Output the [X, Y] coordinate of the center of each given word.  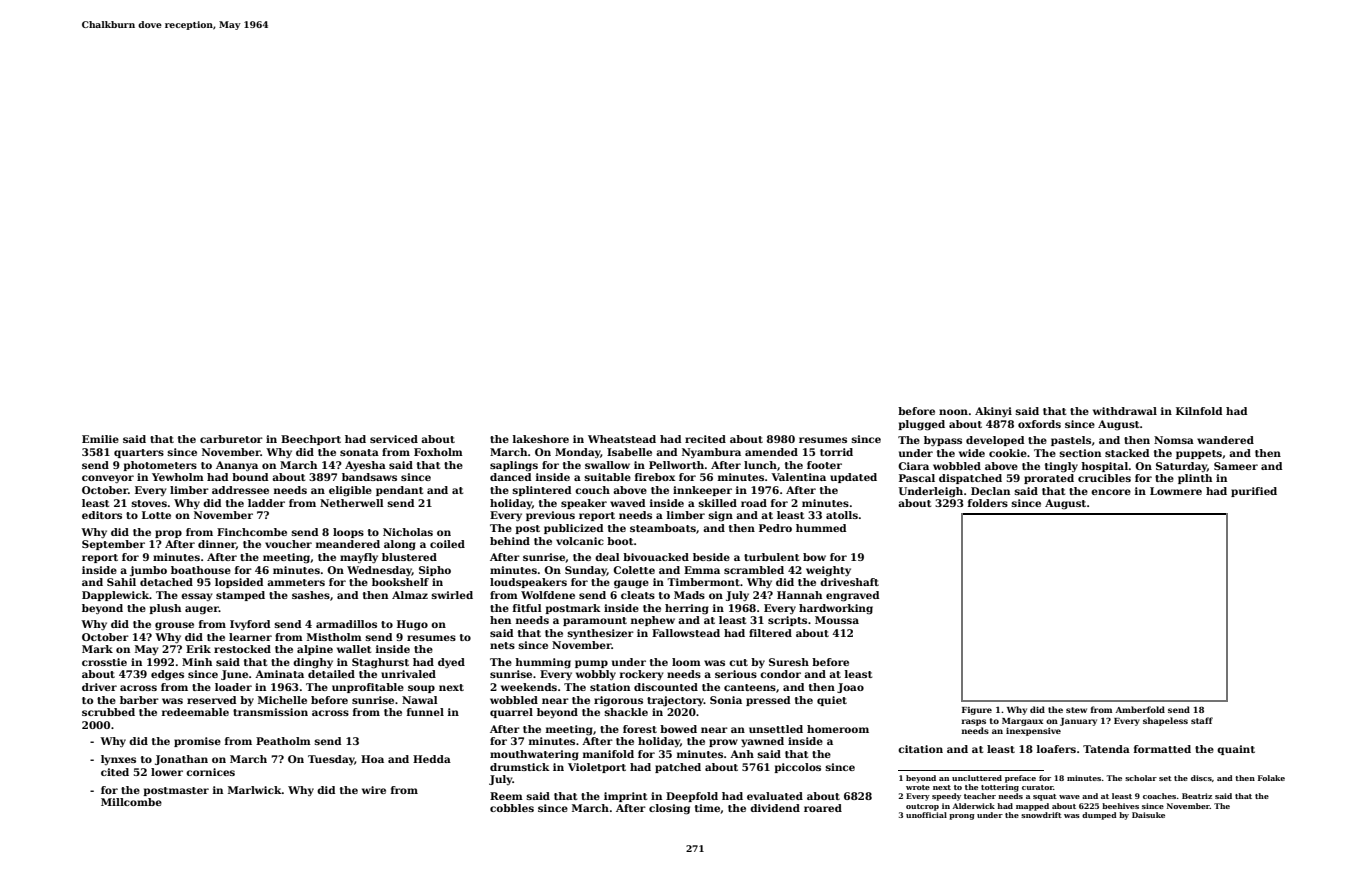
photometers [160, 466]
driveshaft [849, 582]
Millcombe [131, 802]
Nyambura [711, 453]
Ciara [913, 466]
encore [1111, 492]
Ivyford [250, 625]
